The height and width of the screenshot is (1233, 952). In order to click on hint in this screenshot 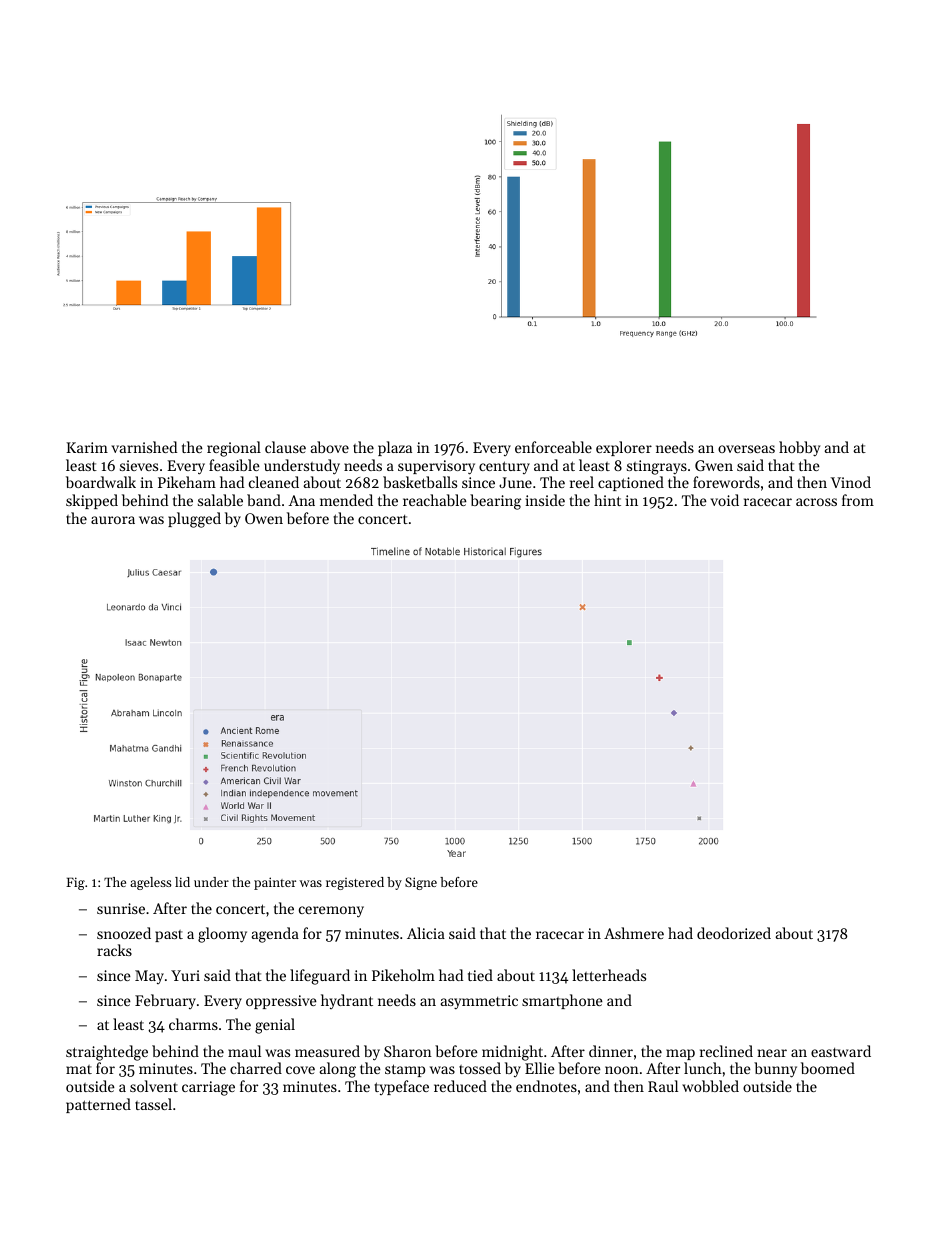, I will do `click(607, 500)`.
